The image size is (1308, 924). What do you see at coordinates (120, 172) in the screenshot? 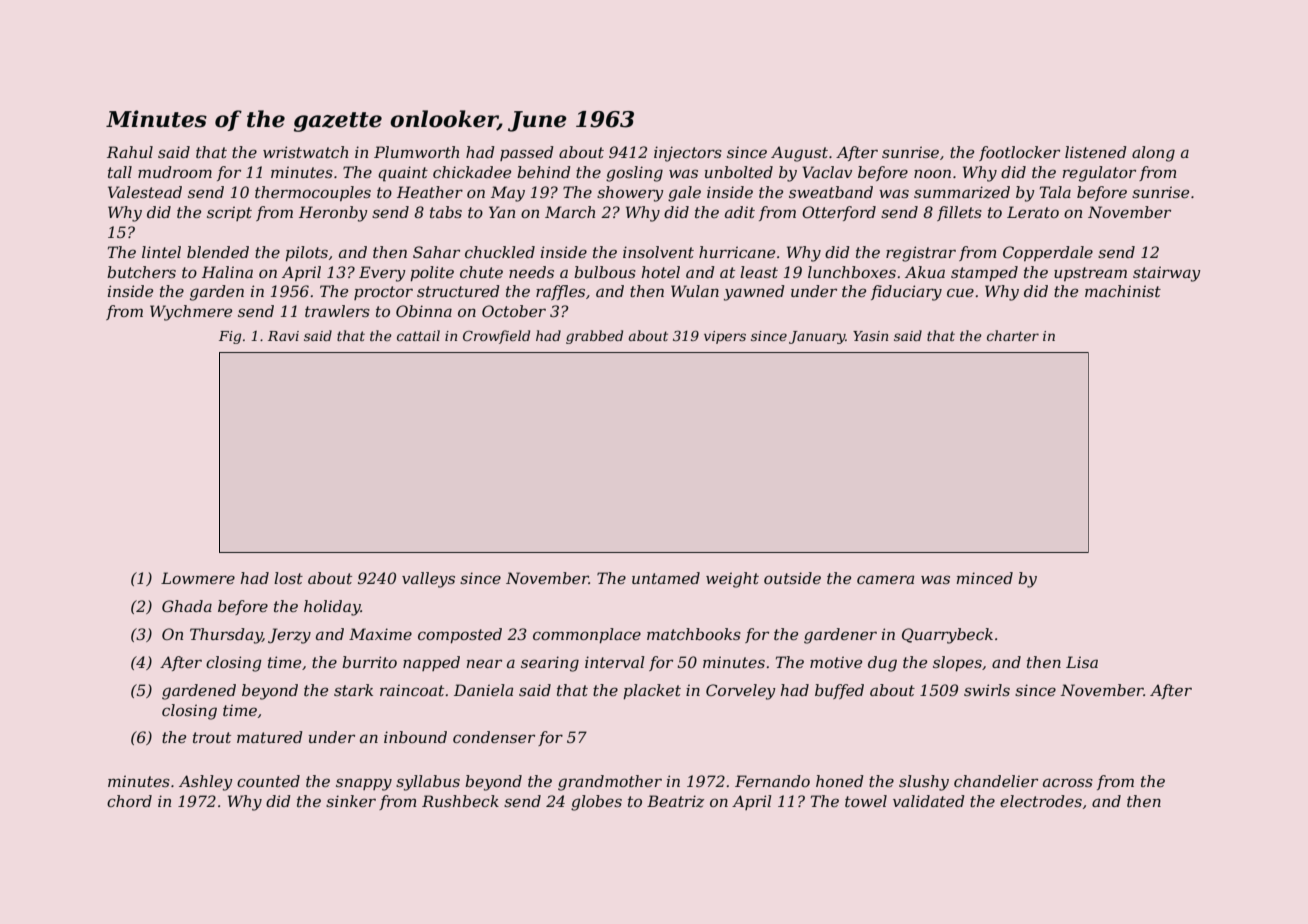
I see `tall` at bounding box center [120, 172].
